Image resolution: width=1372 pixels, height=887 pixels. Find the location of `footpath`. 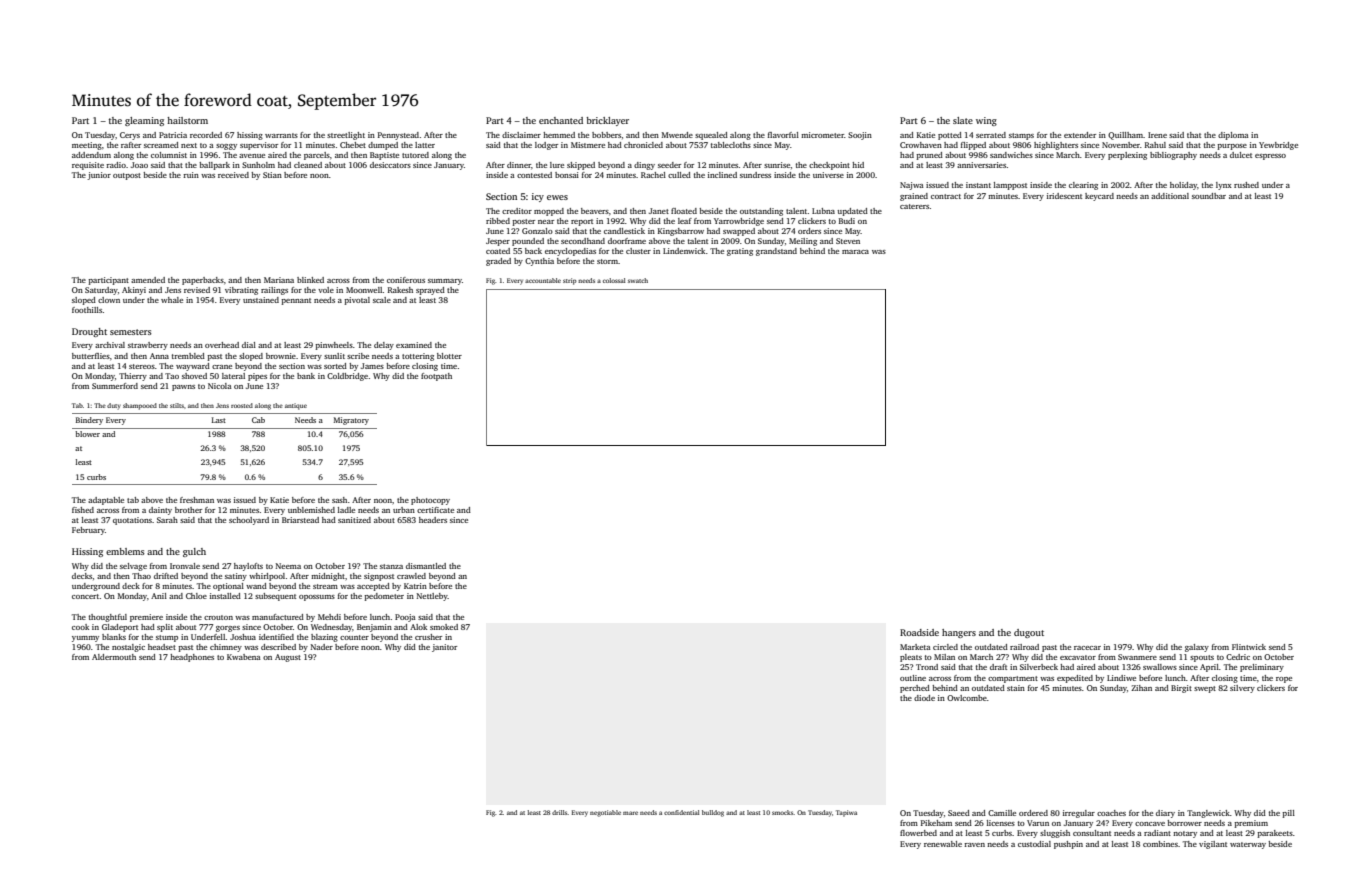

footpath is located at coordinates (436, 377).
